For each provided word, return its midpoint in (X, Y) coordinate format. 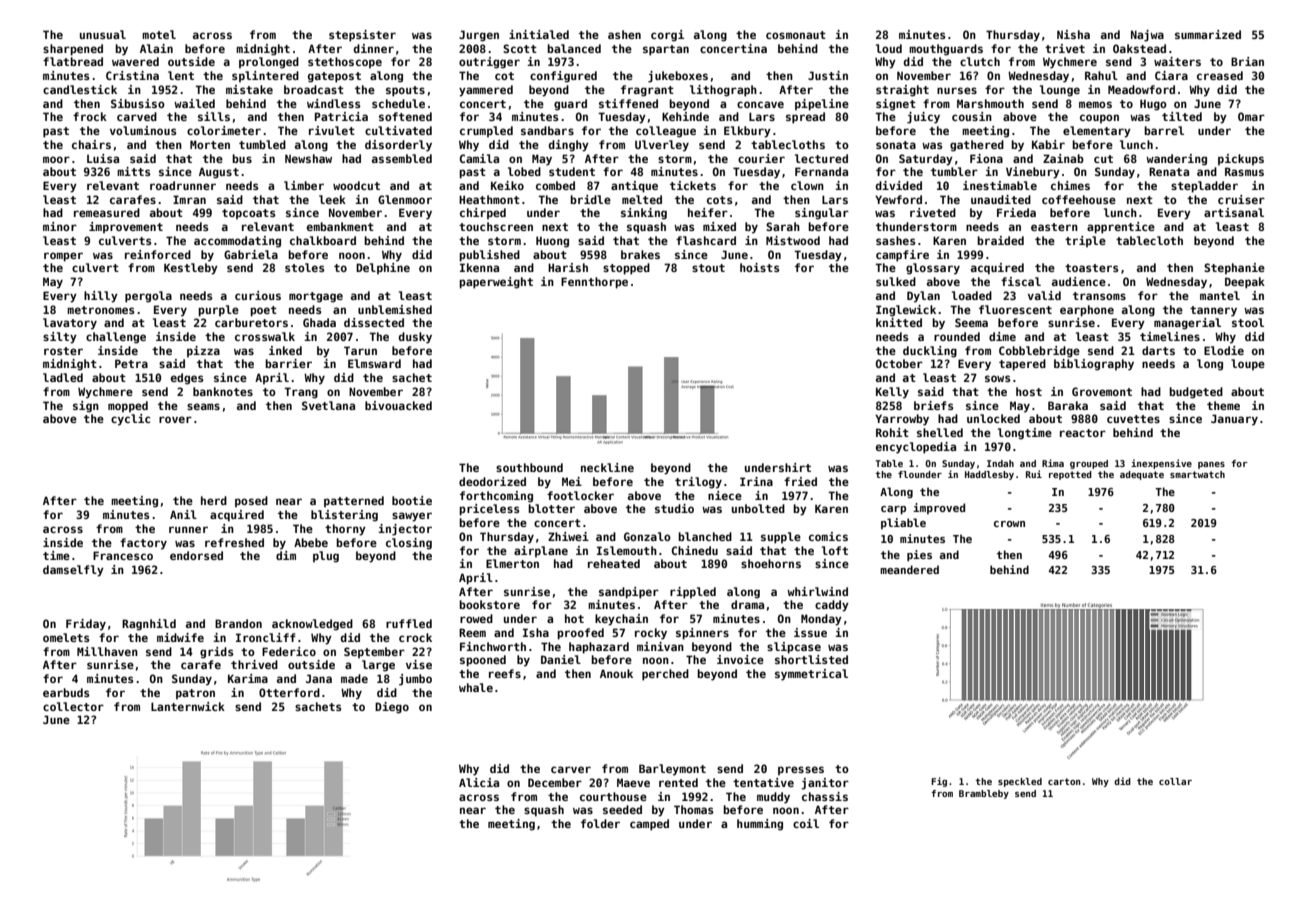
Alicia (479, 782)
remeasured (107, 212)
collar (1175, 781)
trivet (1065, 48)
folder (600, 823)
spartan (666, 50)
